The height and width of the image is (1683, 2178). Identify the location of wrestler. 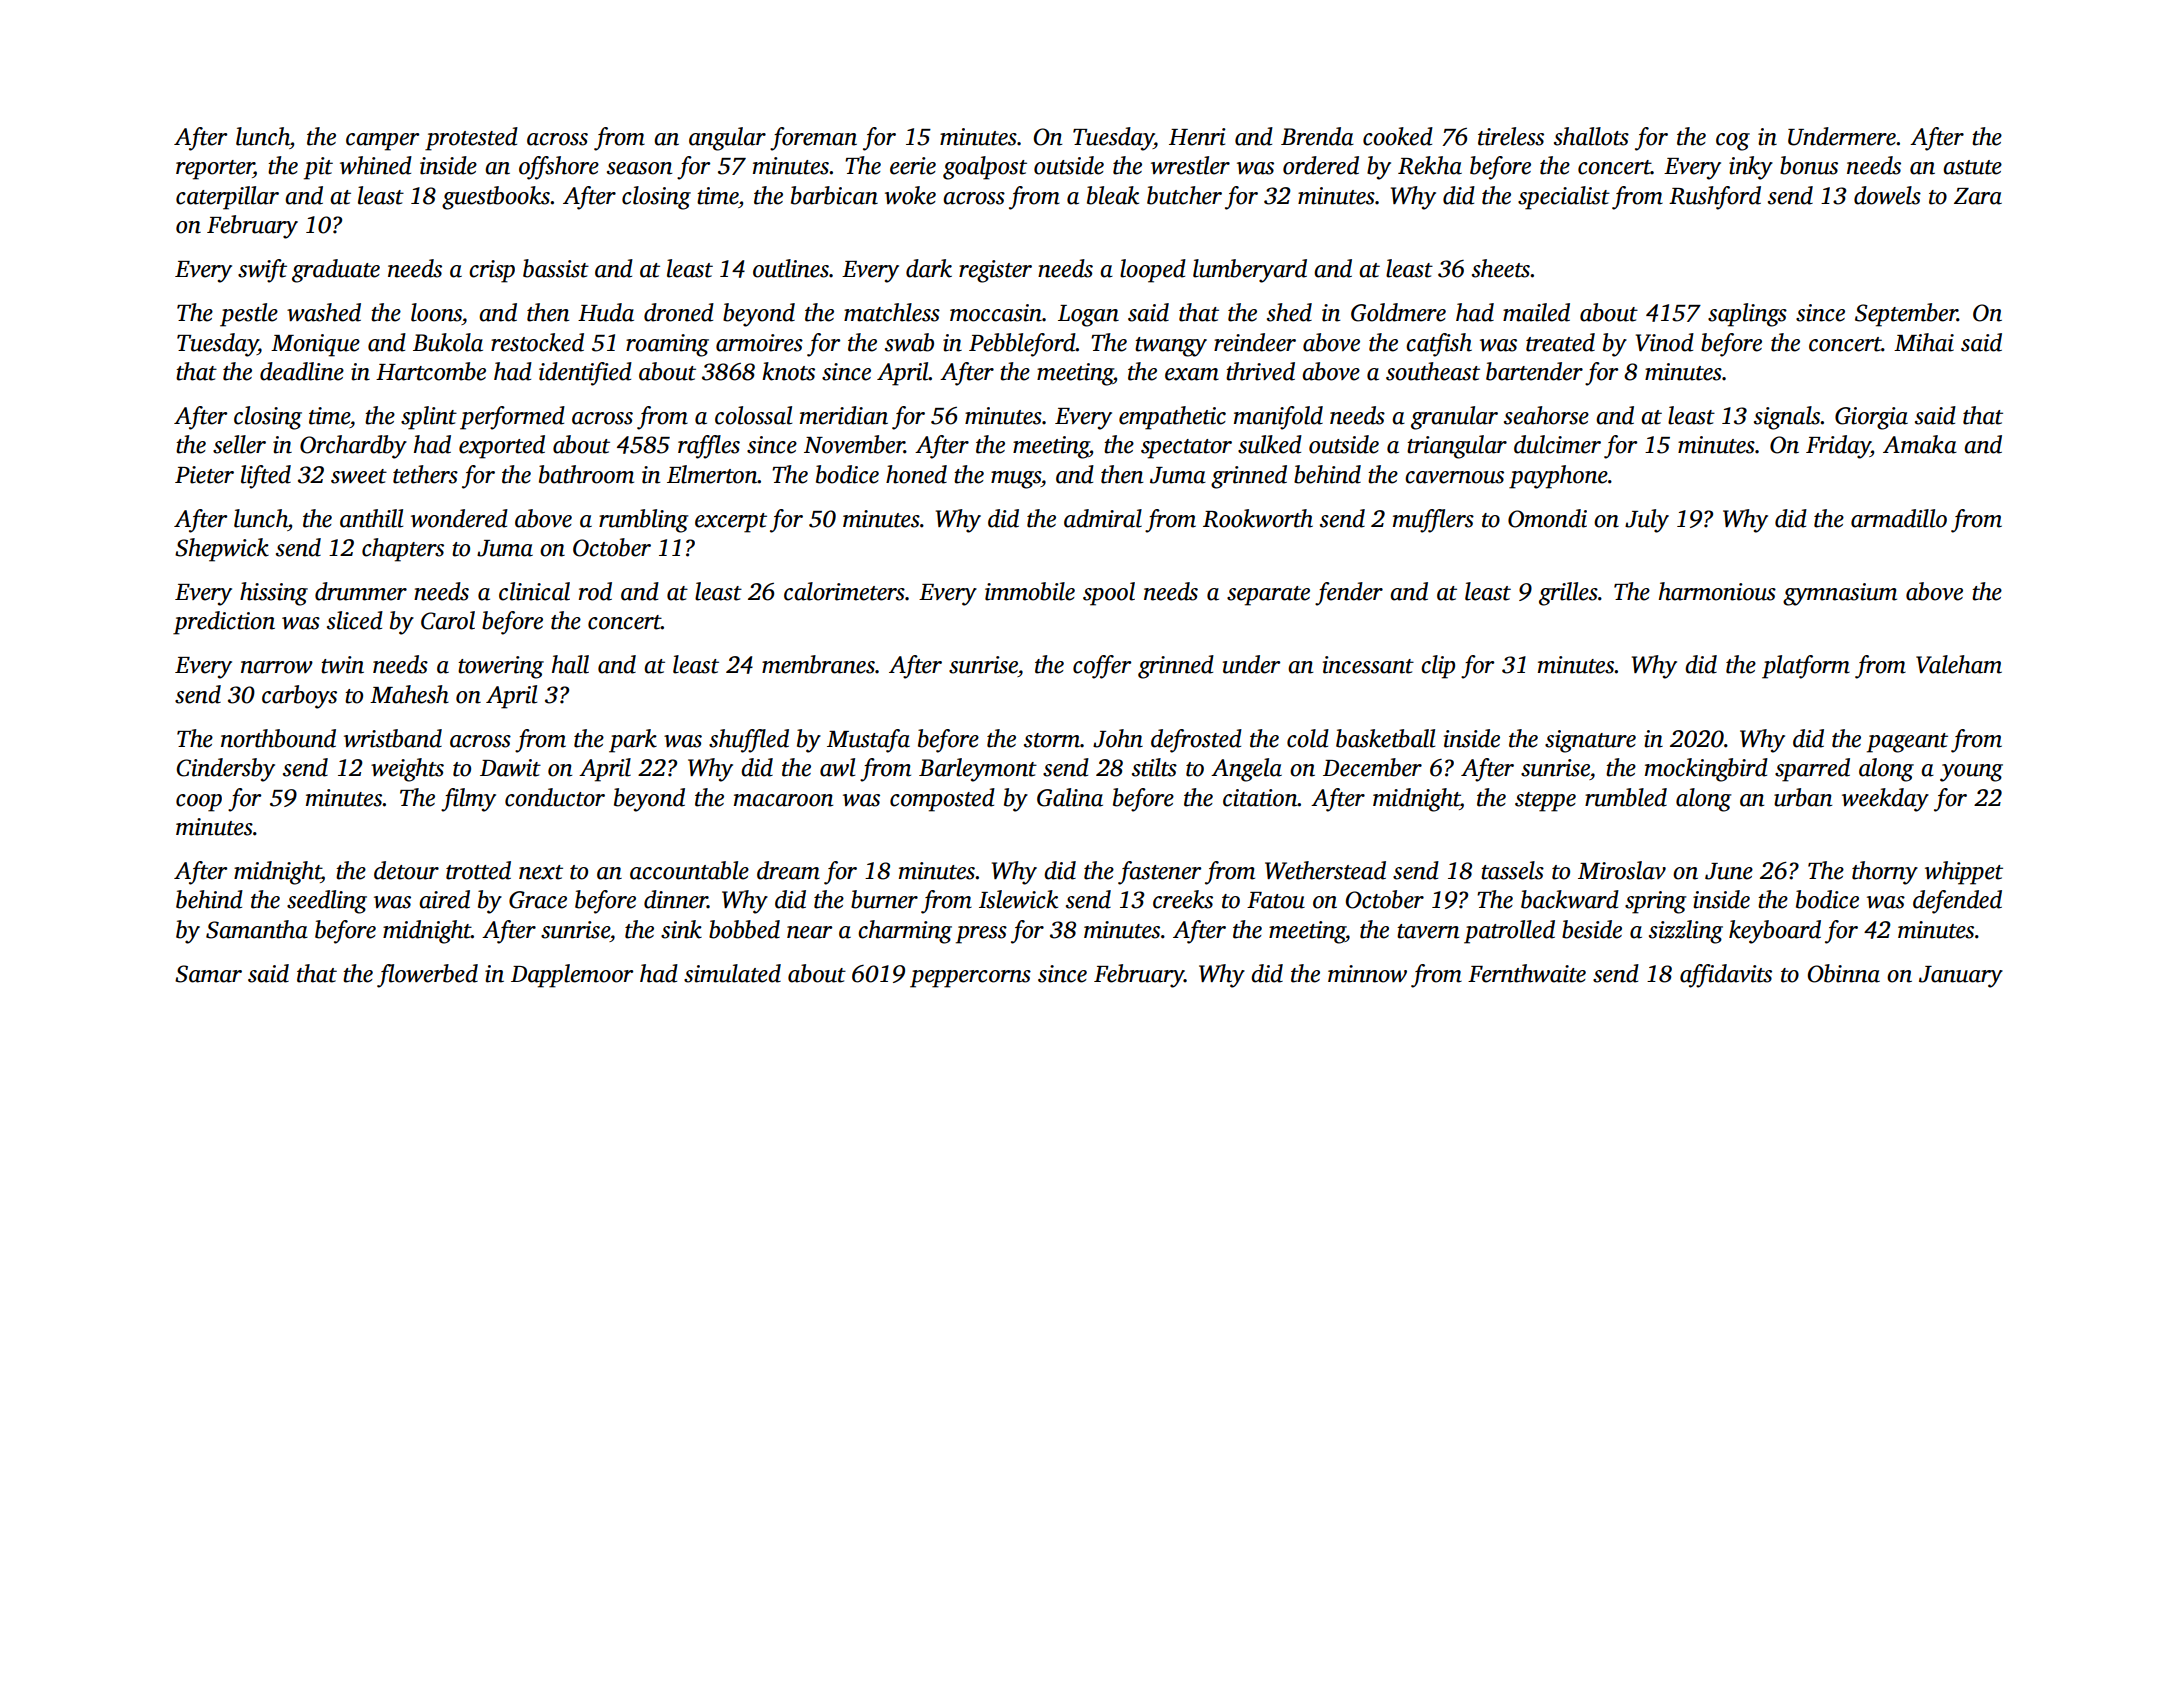
(1190, 165).
